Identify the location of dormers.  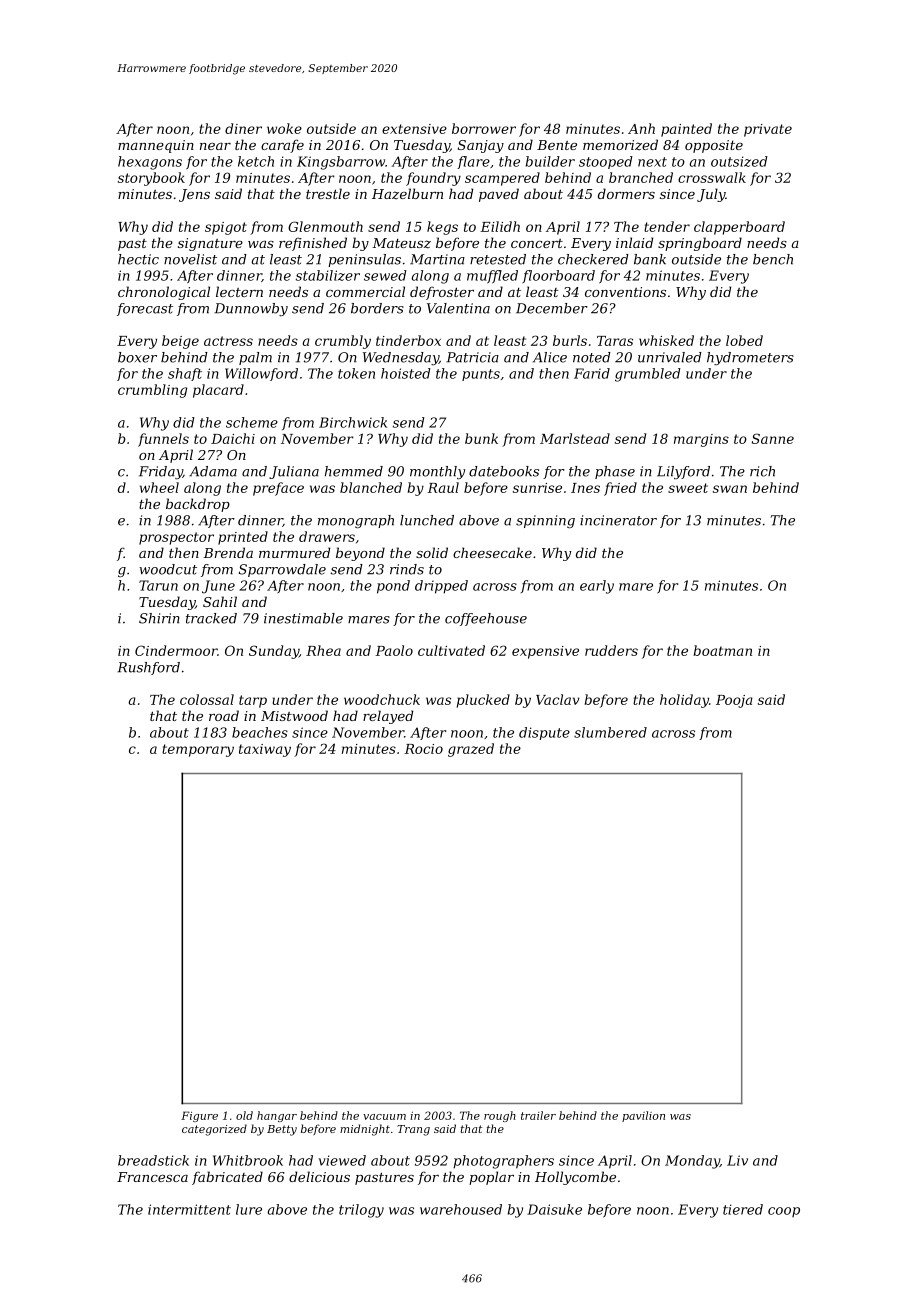
(626, 193).
